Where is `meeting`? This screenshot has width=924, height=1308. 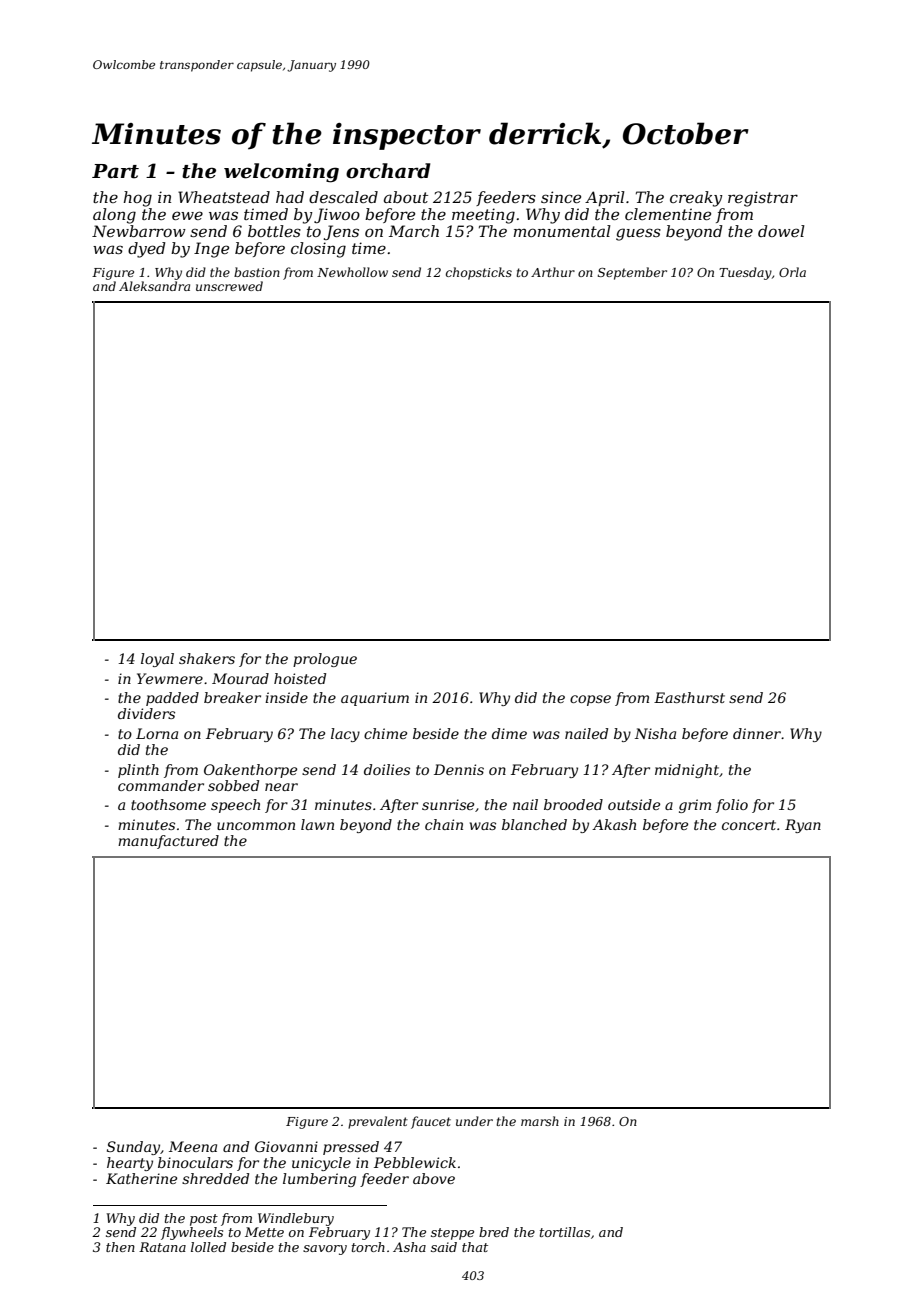
meeting is located at coordinates (483, 216).
